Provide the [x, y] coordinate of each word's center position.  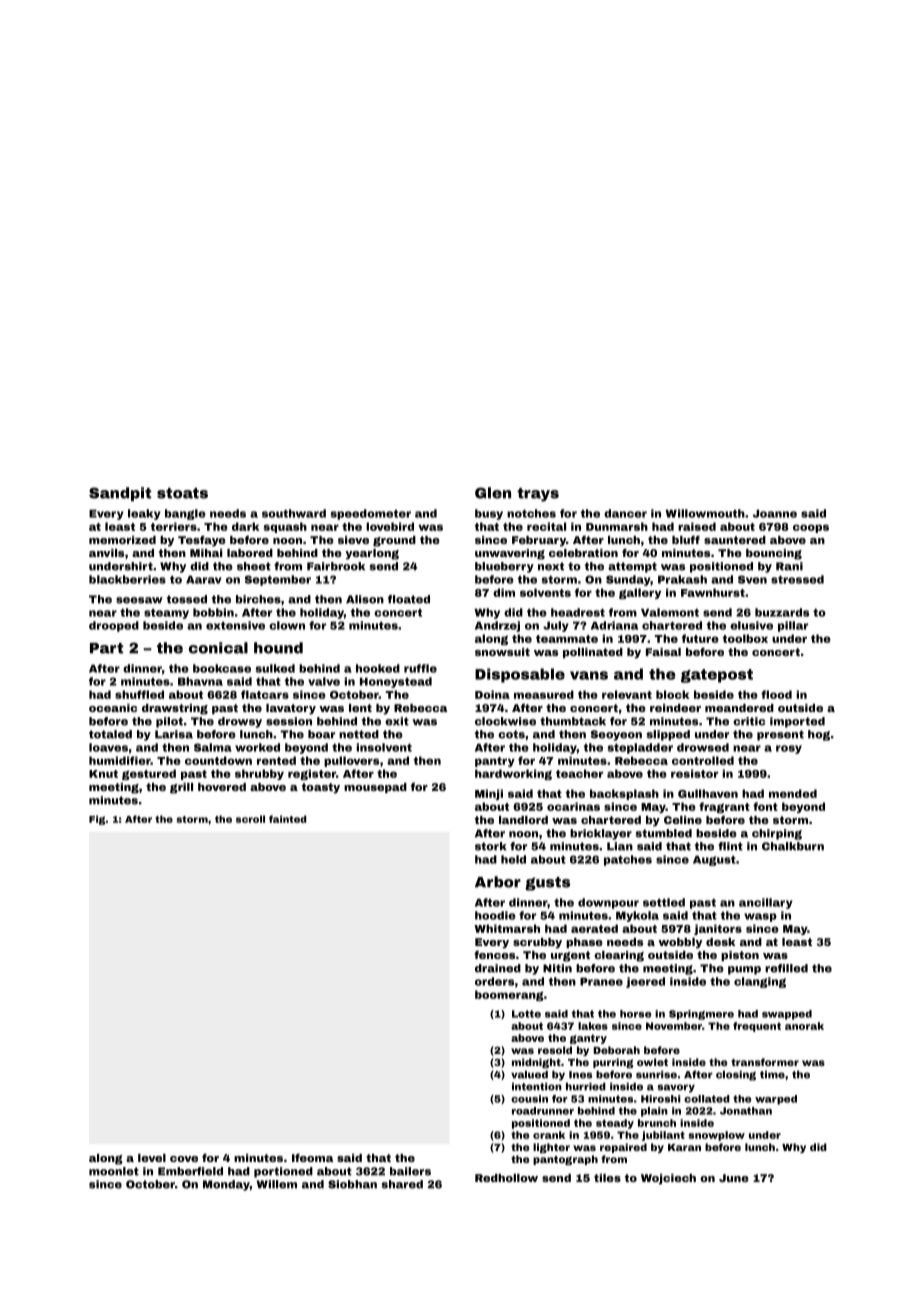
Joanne [775, 514]
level [152, 1158]
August [714, 861]
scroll [250, 819]
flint [730, 846]
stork [491, 846]
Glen [493, 493]
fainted [288, 819]
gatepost [717, 676]
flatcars [265, 694]
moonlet [114, 1171]
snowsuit [502, 652]
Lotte [526, 1014]
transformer [765, 1062]
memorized [122, 540]
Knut [103, 774]
